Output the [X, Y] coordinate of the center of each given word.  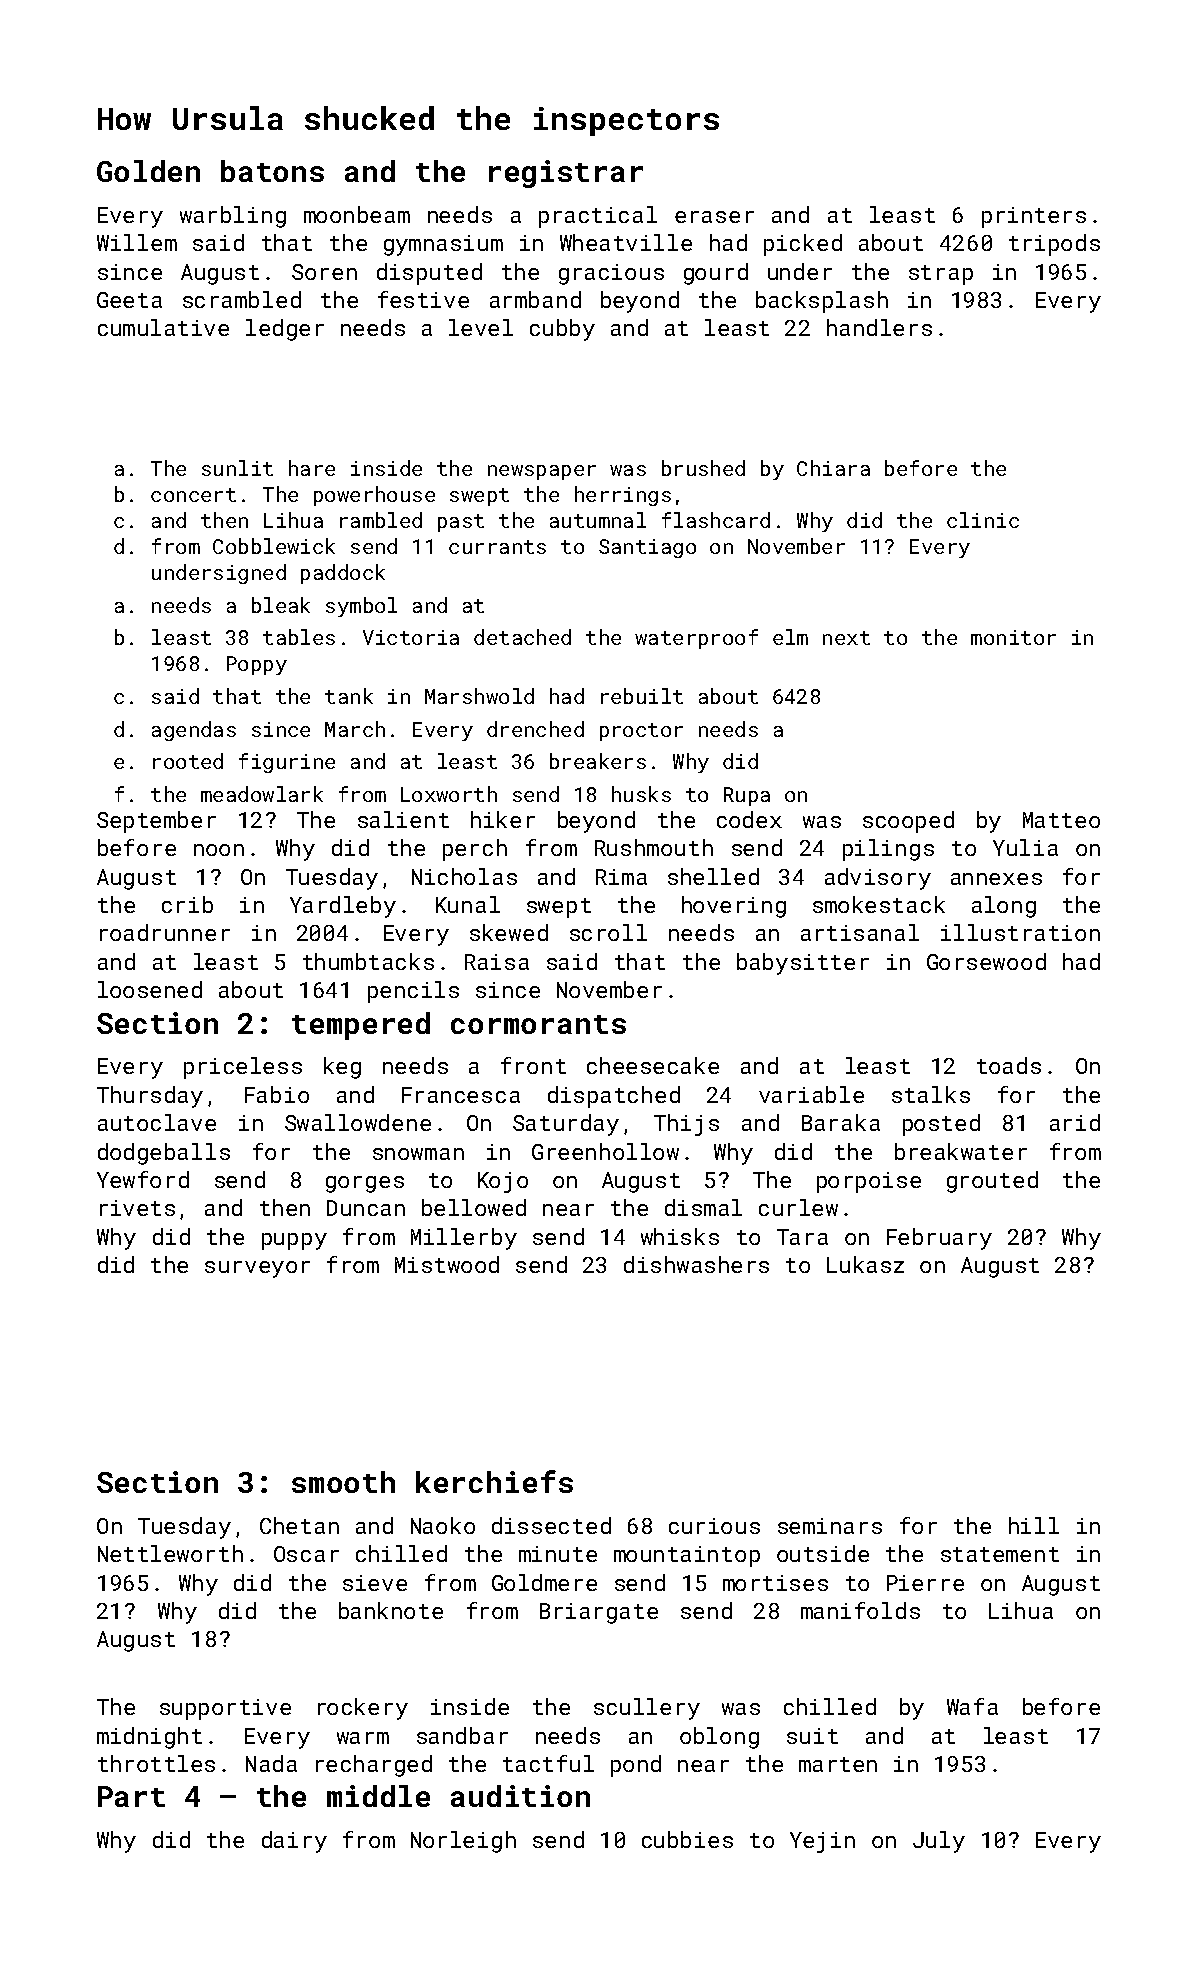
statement [1000, 1554]
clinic [983, 520]
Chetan [299, 1525]
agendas [194, 731]
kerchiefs [494, 1481]
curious [714, 1526]
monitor [1013, 637]
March [355, 729]
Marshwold [479, 696]
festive [423, 299]
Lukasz [865, 1264]
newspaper [542, 472]
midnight [149, 1738]
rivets [137, 1208]
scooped [908, 822]
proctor [641, 732]
